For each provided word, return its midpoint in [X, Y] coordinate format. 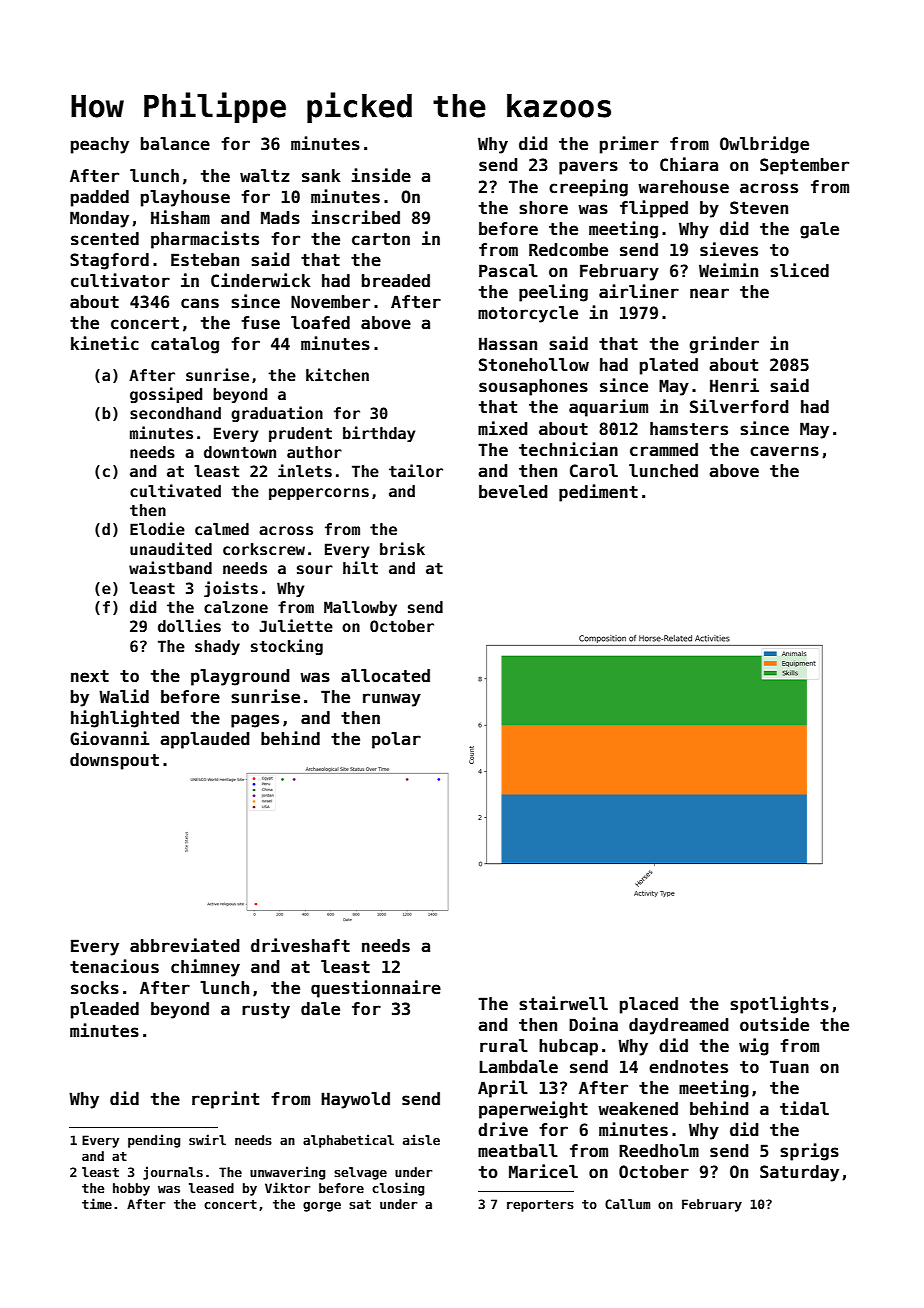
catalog [185, 345]
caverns [784, 451]
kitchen [337, 374]
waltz [264, 176]
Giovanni [110, 738]
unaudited [171, 548]
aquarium [608, 408]
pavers [588, 168]
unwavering [287, 1173]
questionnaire [376, 989]
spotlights [779, 1005]
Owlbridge [764, 145]
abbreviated [185, 945]
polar [396, 740]
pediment [598, 493]
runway [392, 700]
